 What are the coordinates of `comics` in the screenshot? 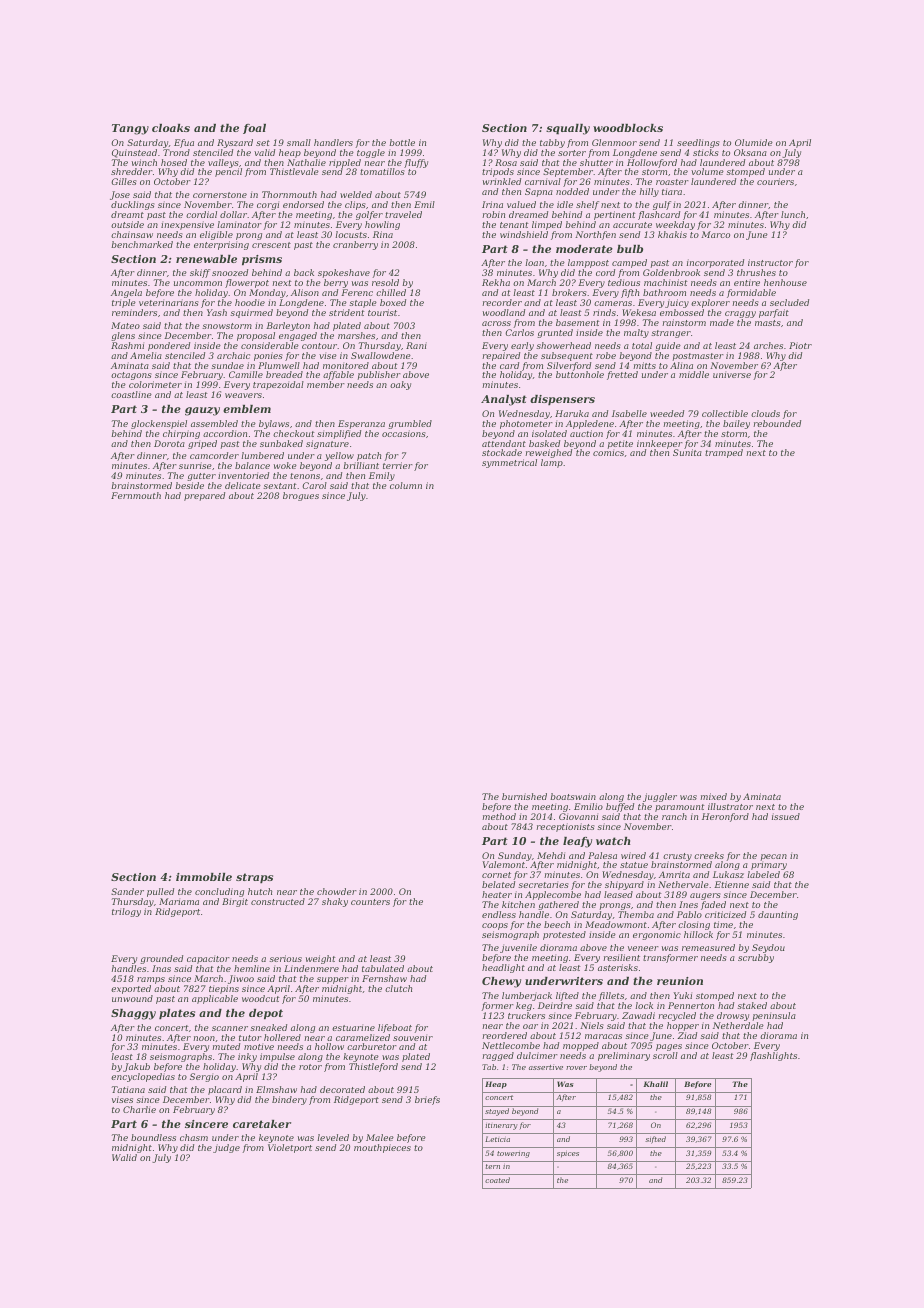 It's located at (608, 453).
